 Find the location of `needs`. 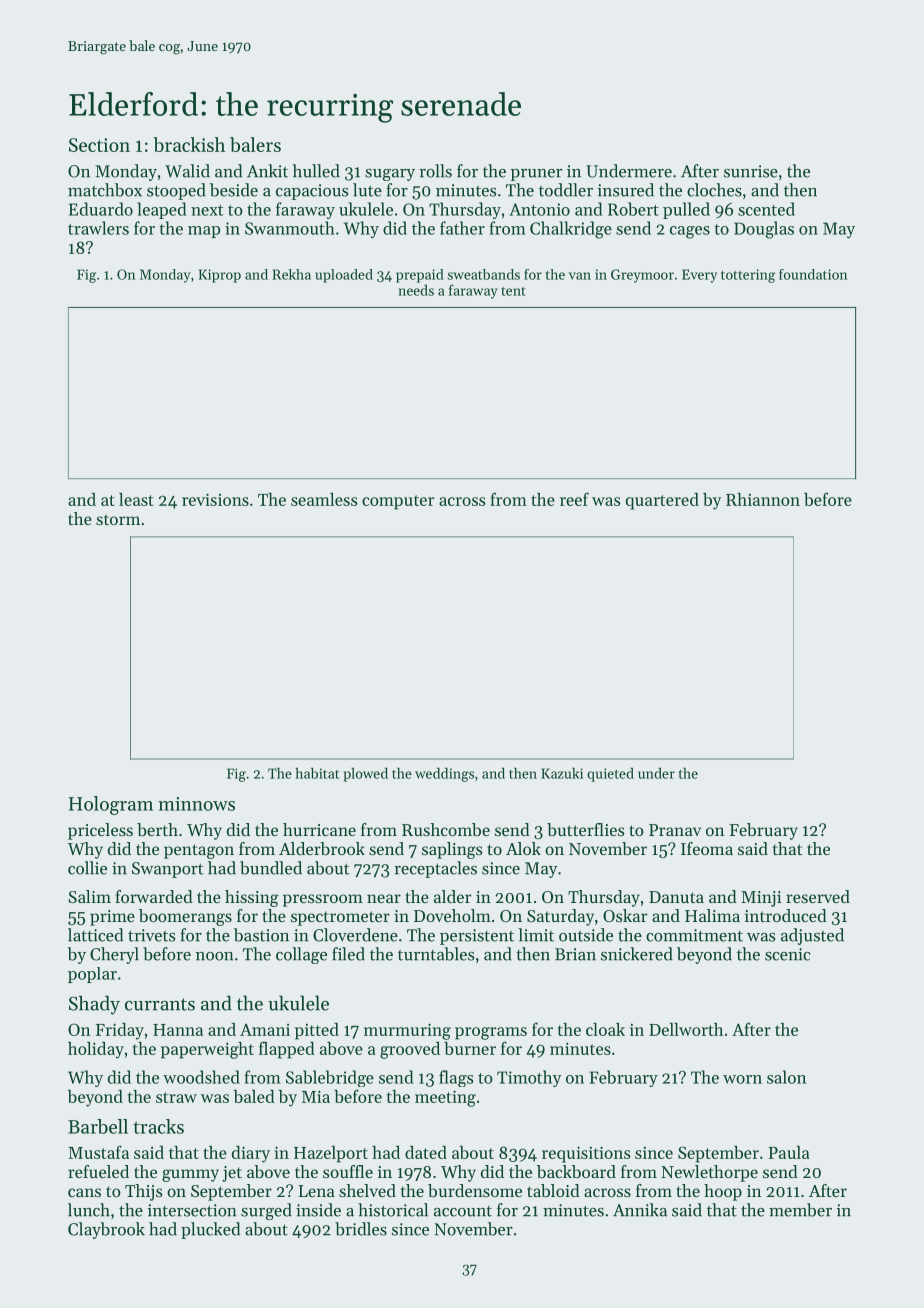

needs is located at coordinates (416, 290).
